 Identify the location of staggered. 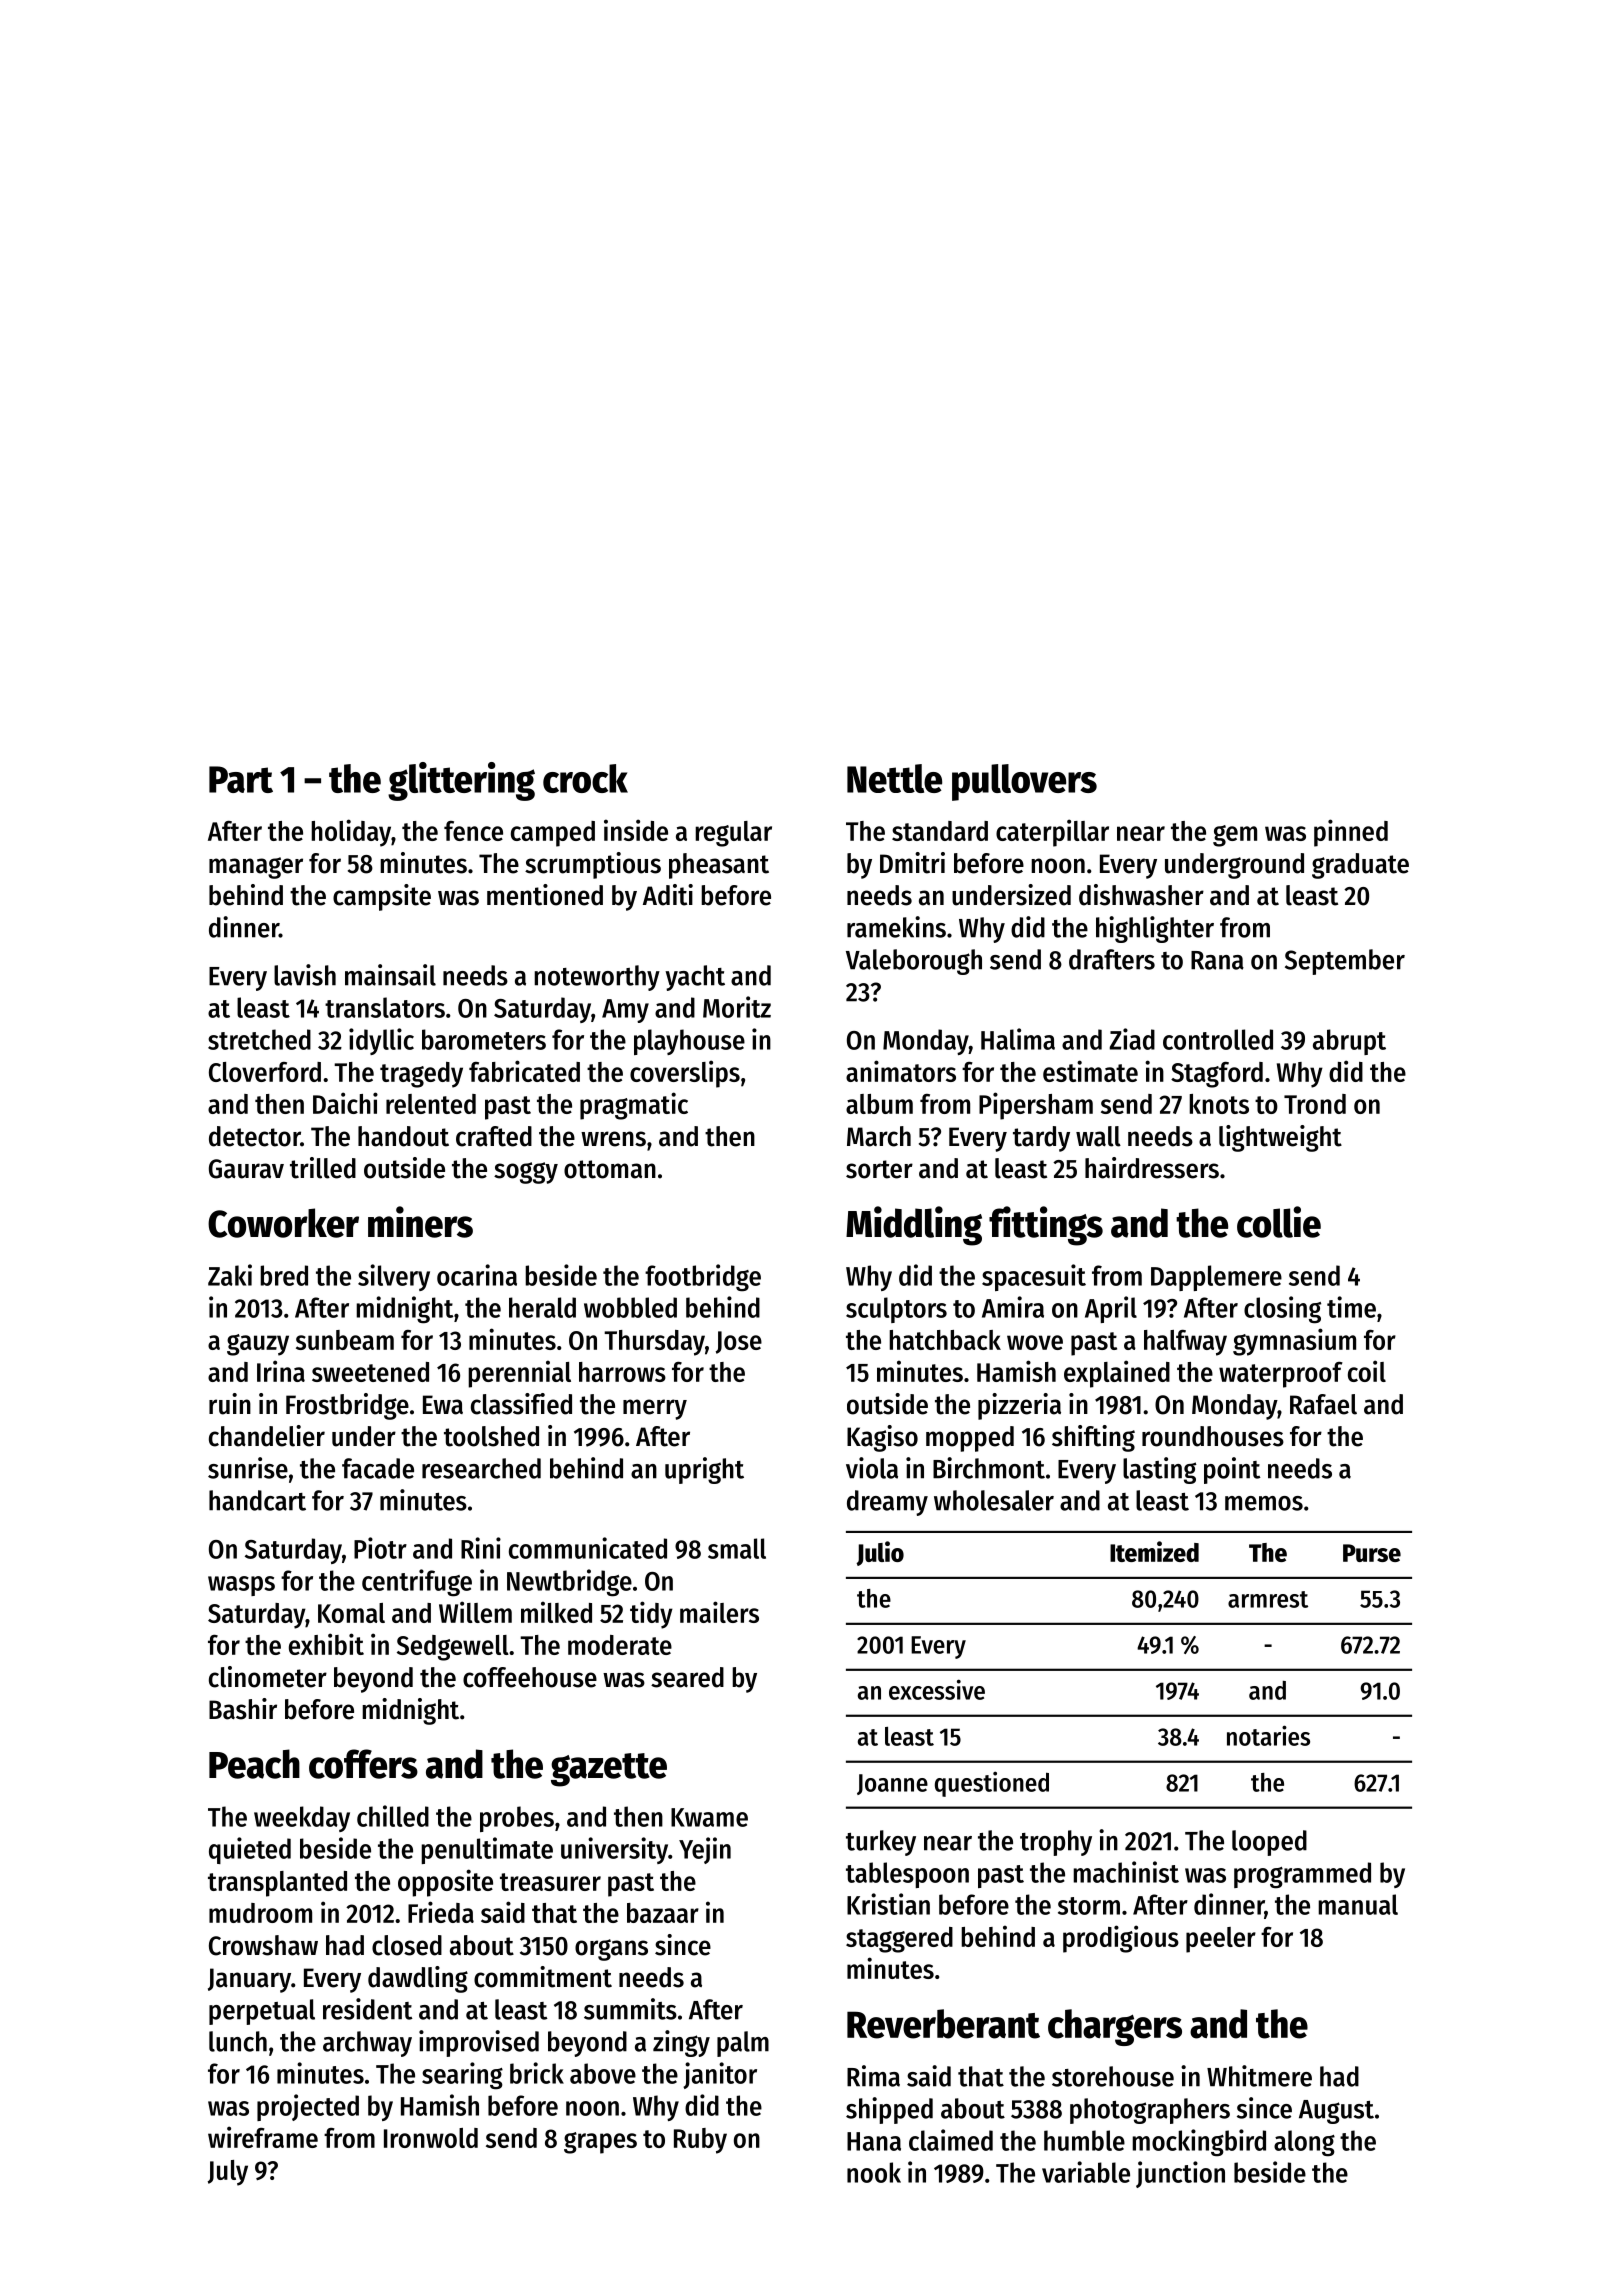
(899, 1940).
